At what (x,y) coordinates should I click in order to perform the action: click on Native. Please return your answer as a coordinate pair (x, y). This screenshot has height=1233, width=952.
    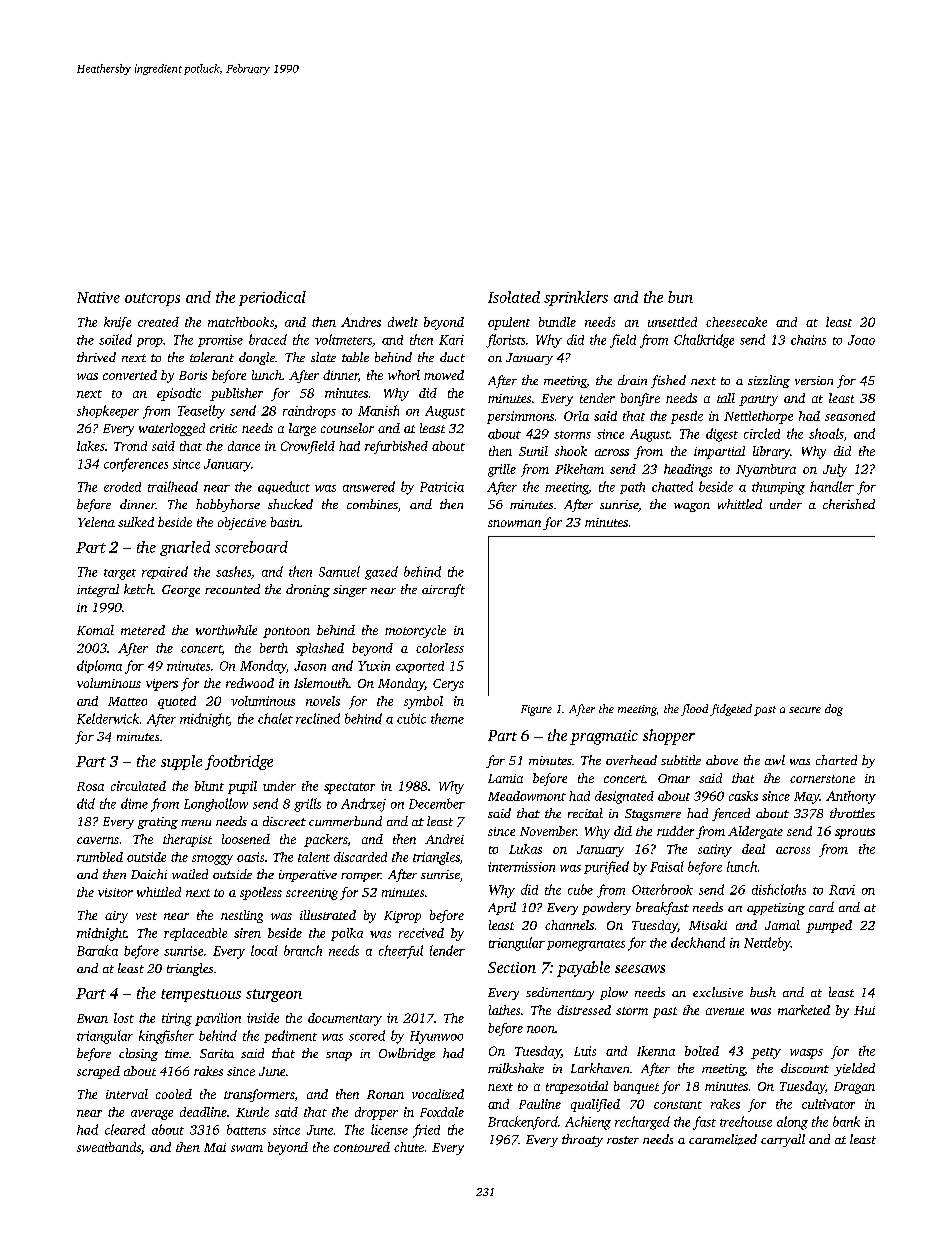
    Looking at the image, I should click on (98, 297).
